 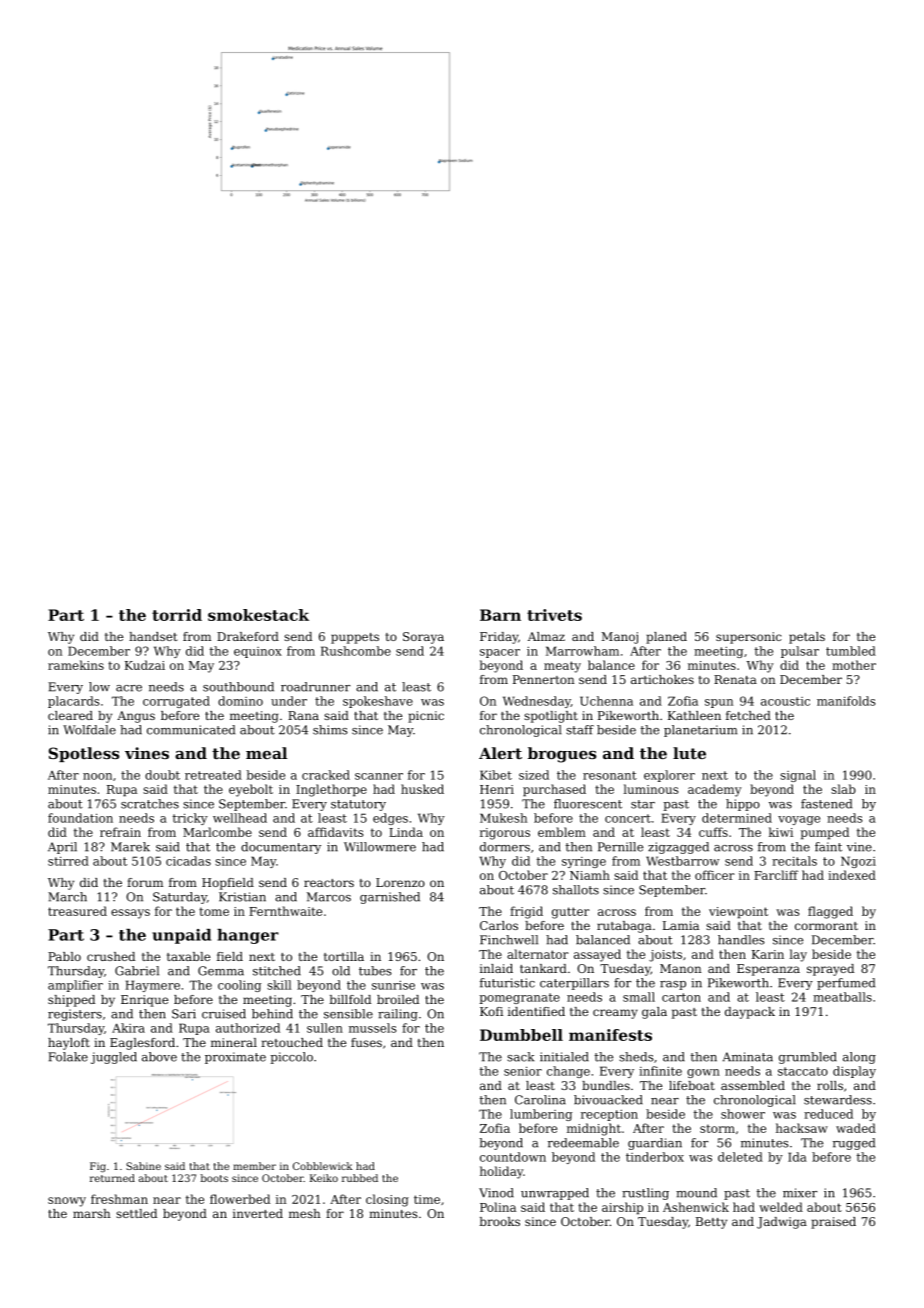 What do you see at coordinates (689, 753) in the document?
I see `lute` at bounding box center [689, 753].
